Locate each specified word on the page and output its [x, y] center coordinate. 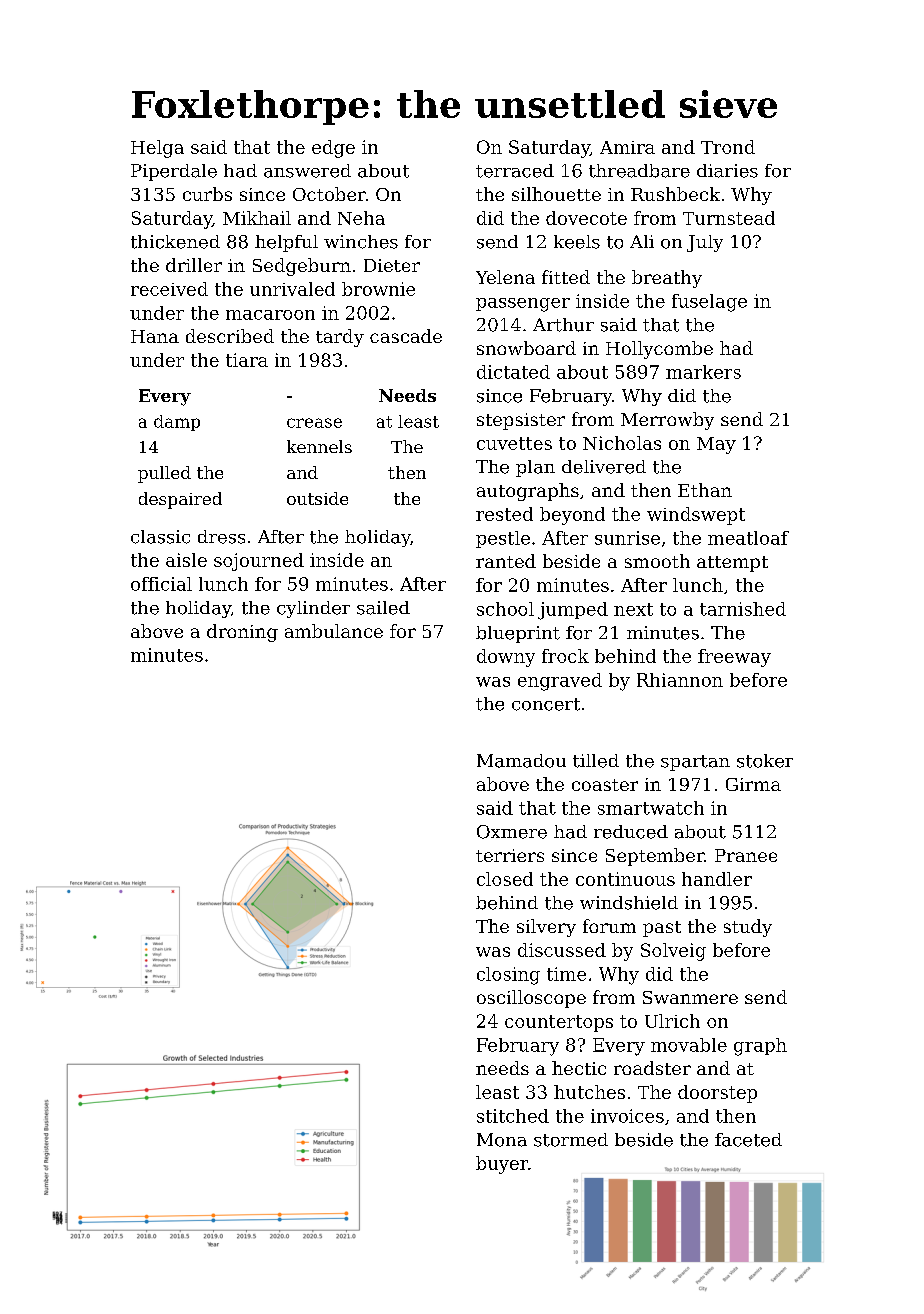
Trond [728, 147]
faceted [748, 1140]
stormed [571, 1140]
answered [307, 171]
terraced [515, 171]
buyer [502, 1165]
